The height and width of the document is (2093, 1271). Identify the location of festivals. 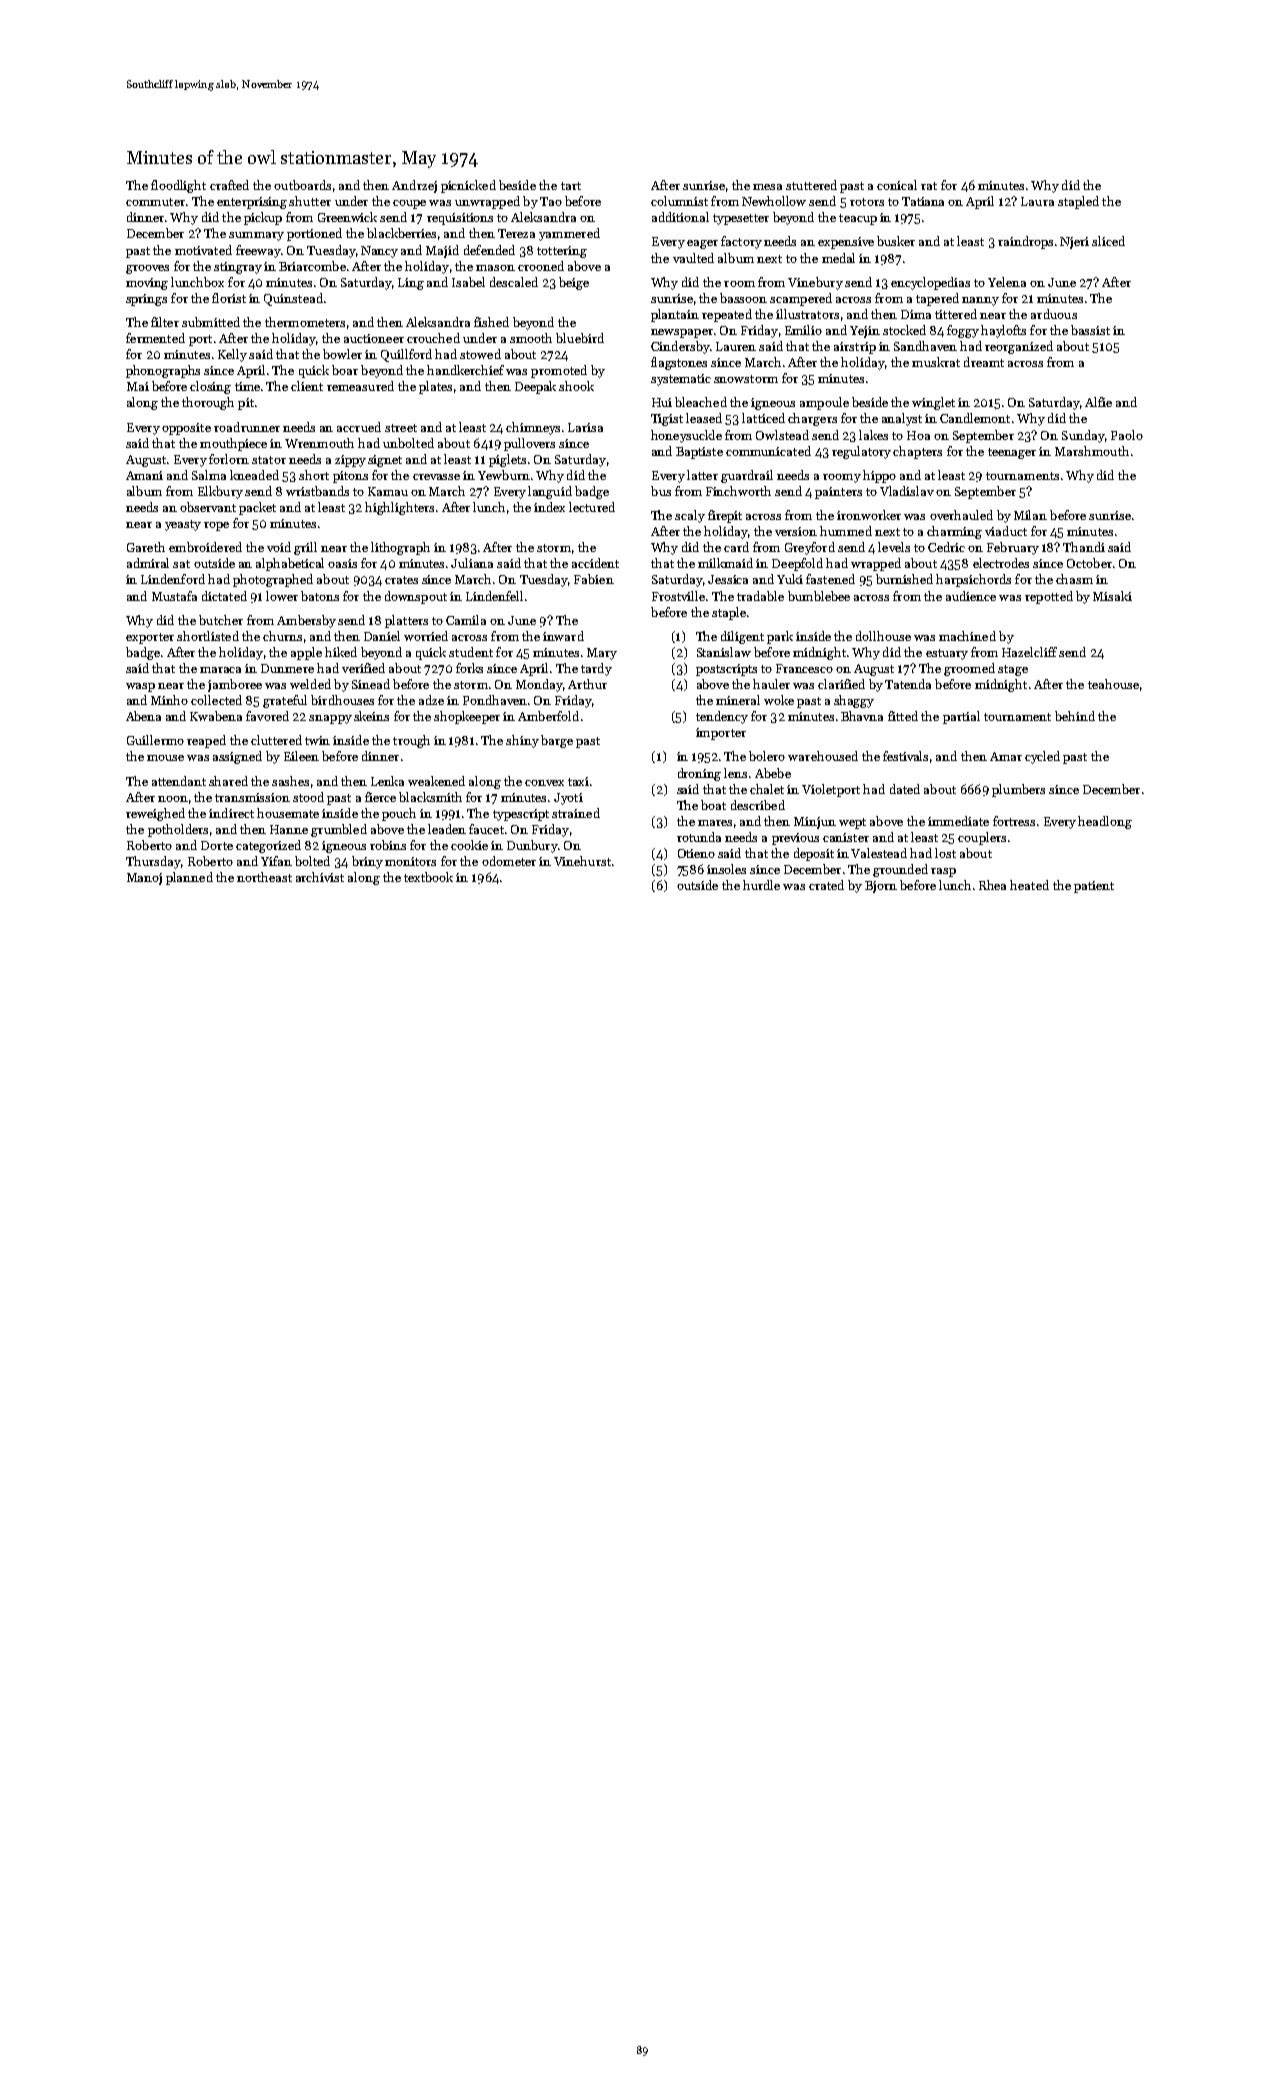
(905, 756).
